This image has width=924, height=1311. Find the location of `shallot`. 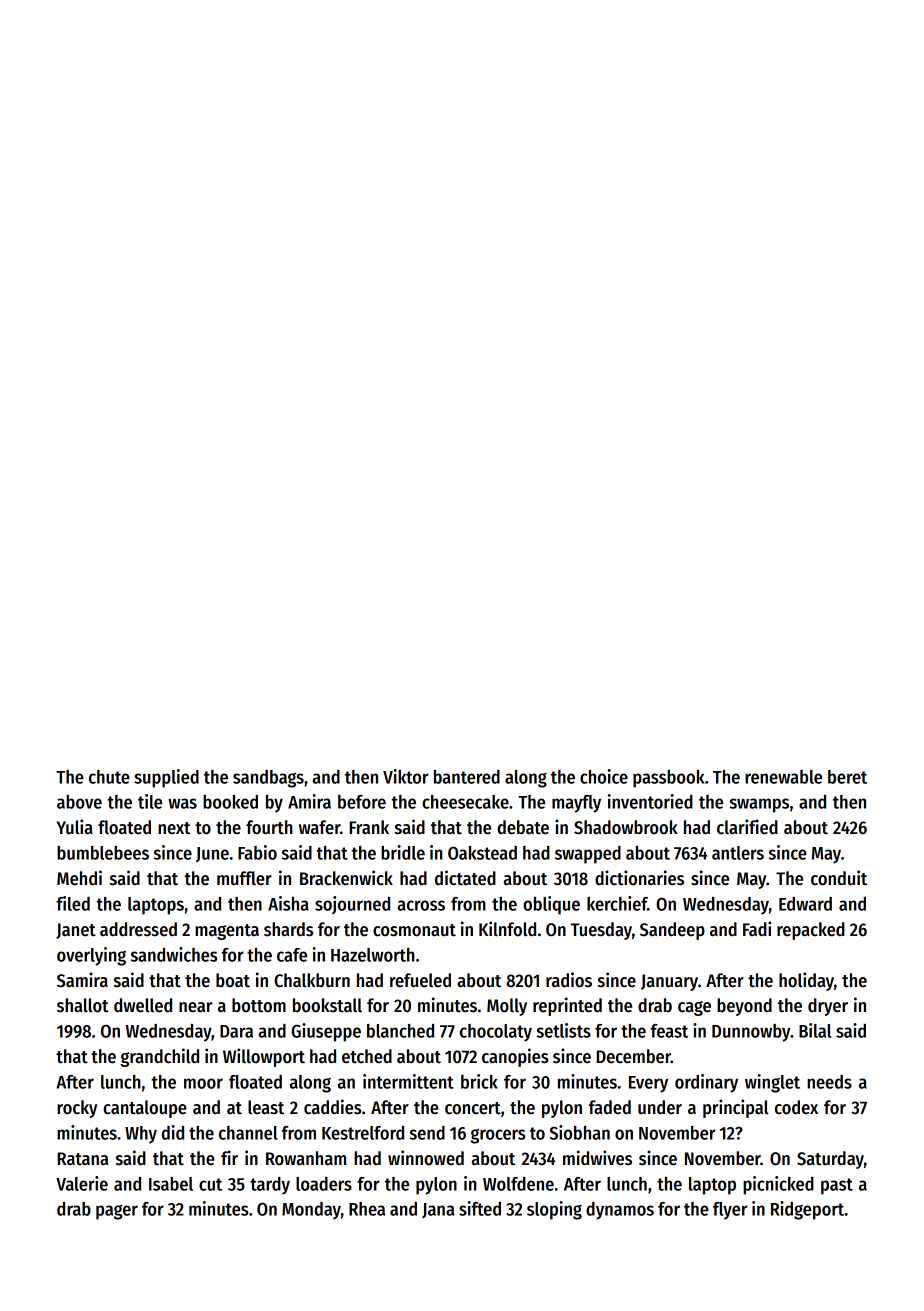

shallot is located at coordinates (83, 1005).
